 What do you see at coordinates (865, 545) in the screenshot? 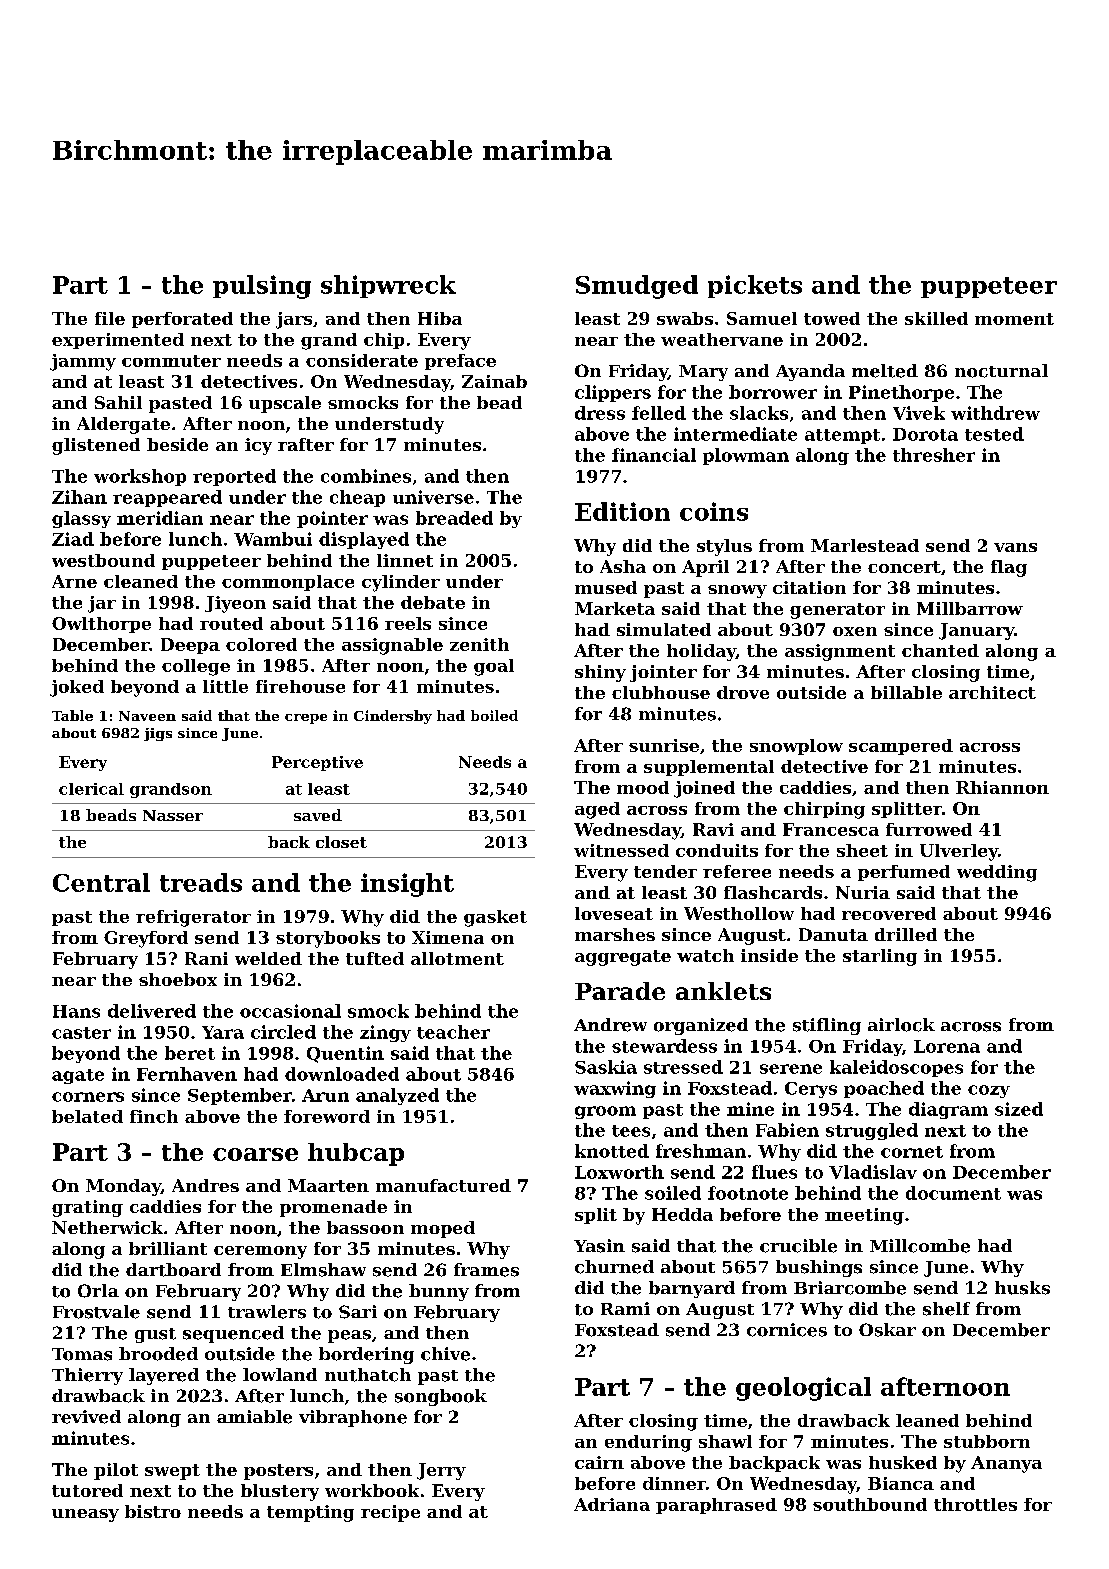
I see `Marlestead` at bounding box center [865, 545].
